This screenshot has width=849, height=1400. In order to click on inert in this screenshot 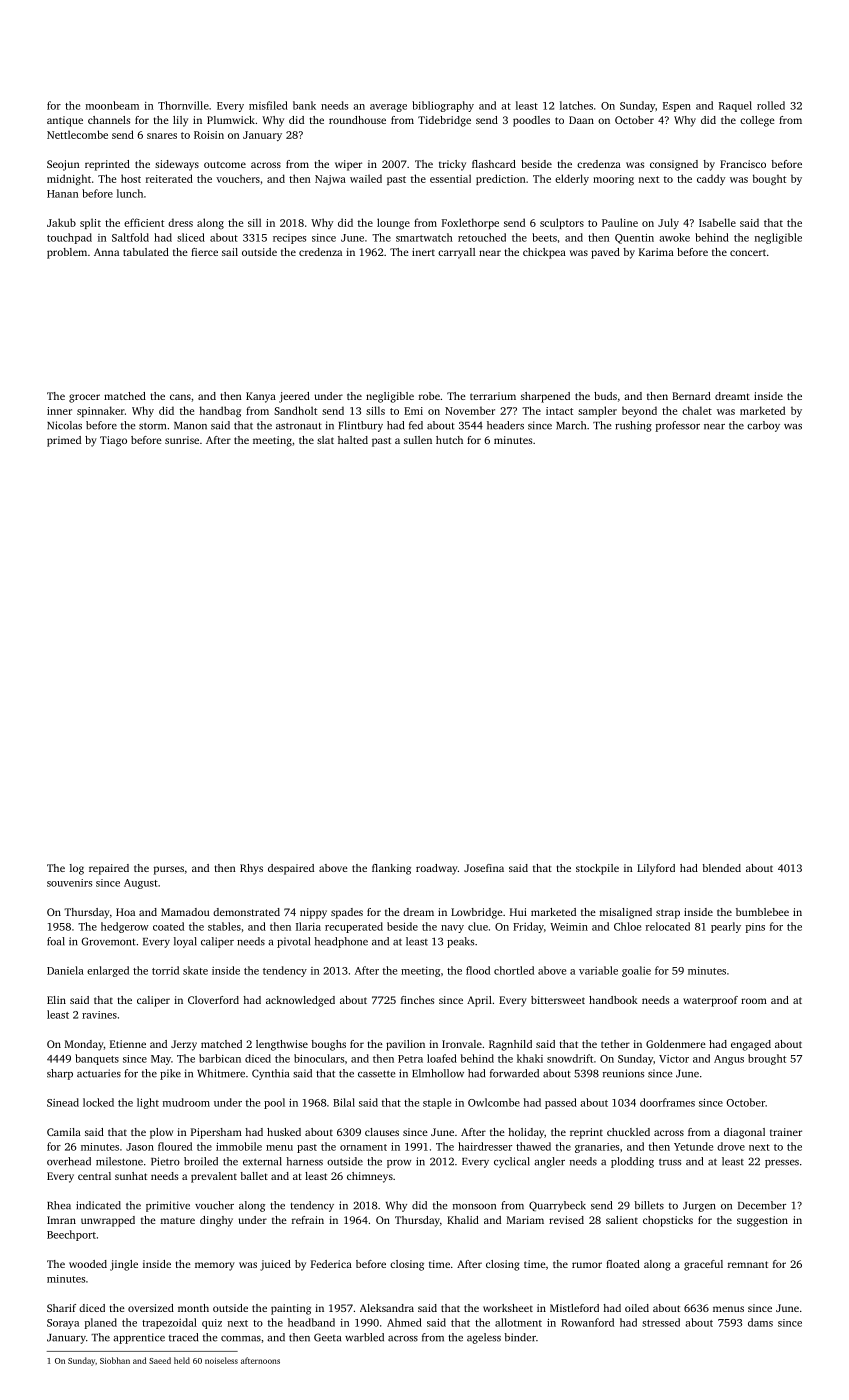, I will do `click(423, 252)`.
